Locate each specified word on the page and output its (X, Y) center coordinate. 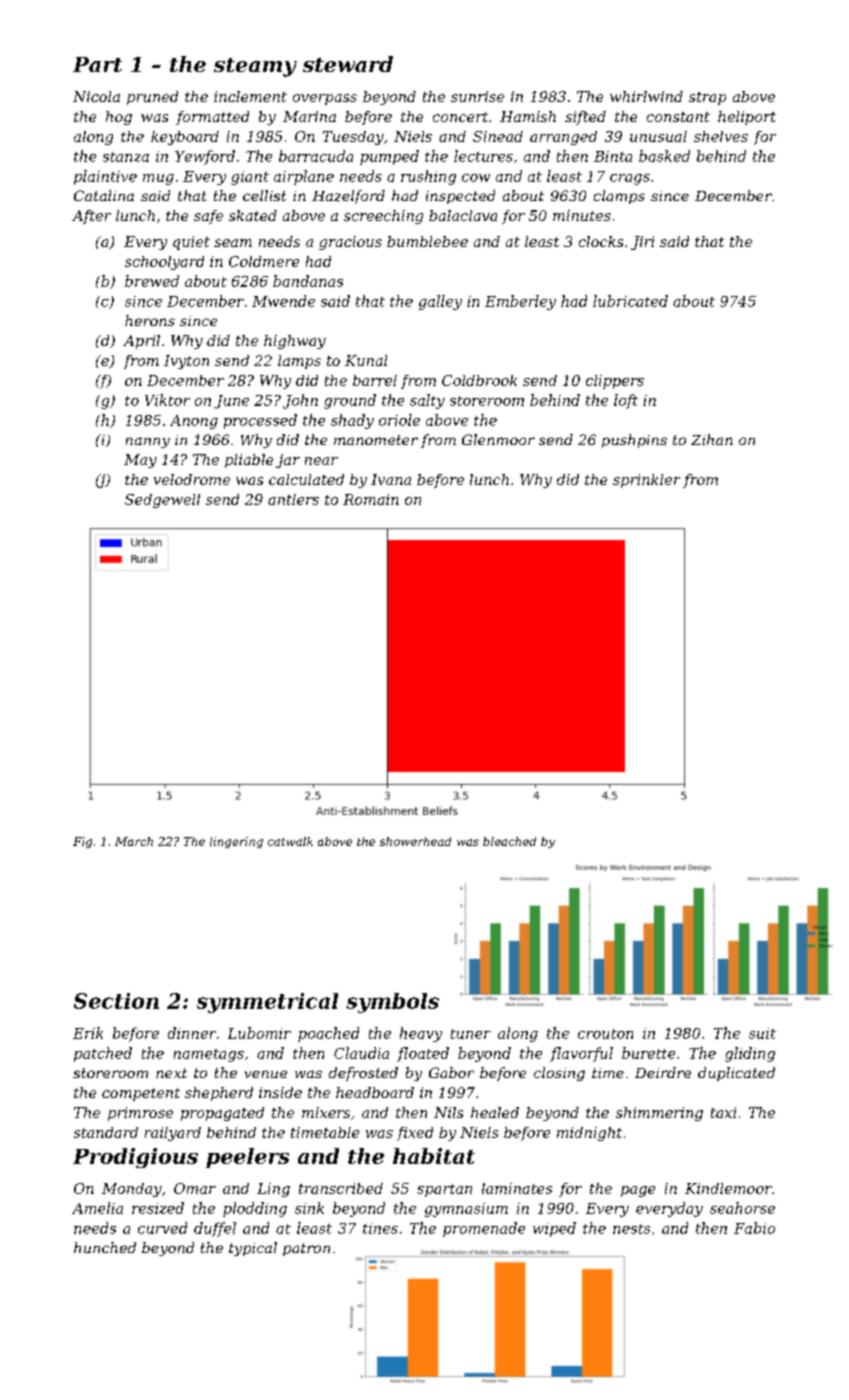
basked (664, 156)
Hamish (528, 116)
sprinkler (646, 481)
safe (208, 217)
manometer (376, 440)
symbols (392, 1003)
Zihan (712, 439)
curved (162, 1228)
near (321, 461)
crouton (605, 1034)
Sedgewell (162, 501)
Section (116, 1001)
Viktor (167, 400)
